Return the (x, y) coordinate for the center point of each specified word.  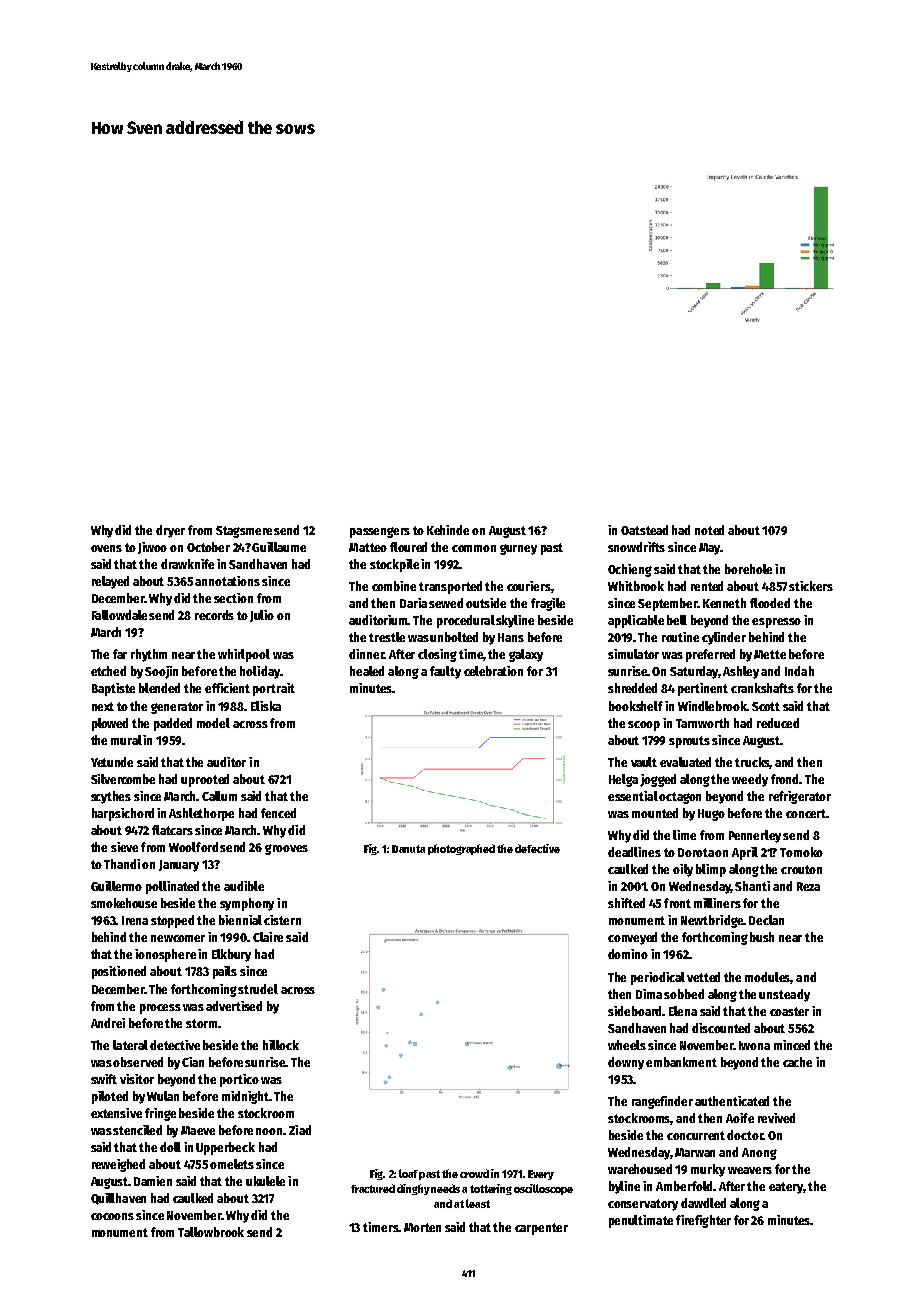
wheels (627, 1045)
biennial (240, 920)
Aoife (740, 1118)
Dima (649, 994)
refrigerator (800, 797)
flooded (770, 603)
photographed (461, 849)
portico (239, 1080)
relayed (110, 582)
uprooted (205, 780)
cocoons (112, 1216)
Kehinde (448, 530)
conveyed (632, 938)
